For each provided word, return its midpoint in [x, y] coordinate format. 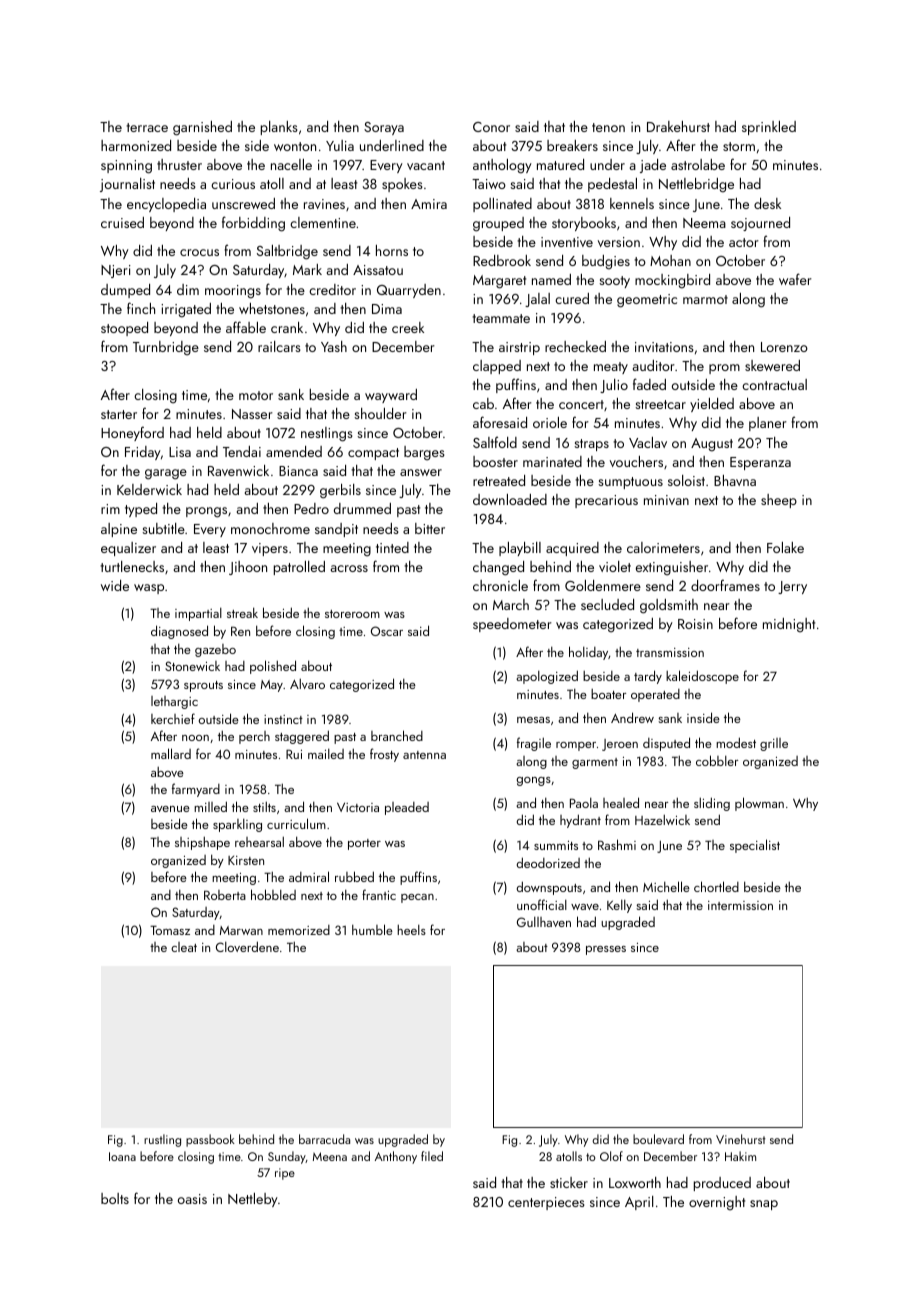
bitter [430, 528]
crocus [199, 252]
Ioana [122, 1156]
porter [364, 844]
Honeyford [132, 433]
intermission [740, 905]
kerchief [173, 718]
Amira [429, 204]
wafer [795, 279]
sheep [779, 501]
